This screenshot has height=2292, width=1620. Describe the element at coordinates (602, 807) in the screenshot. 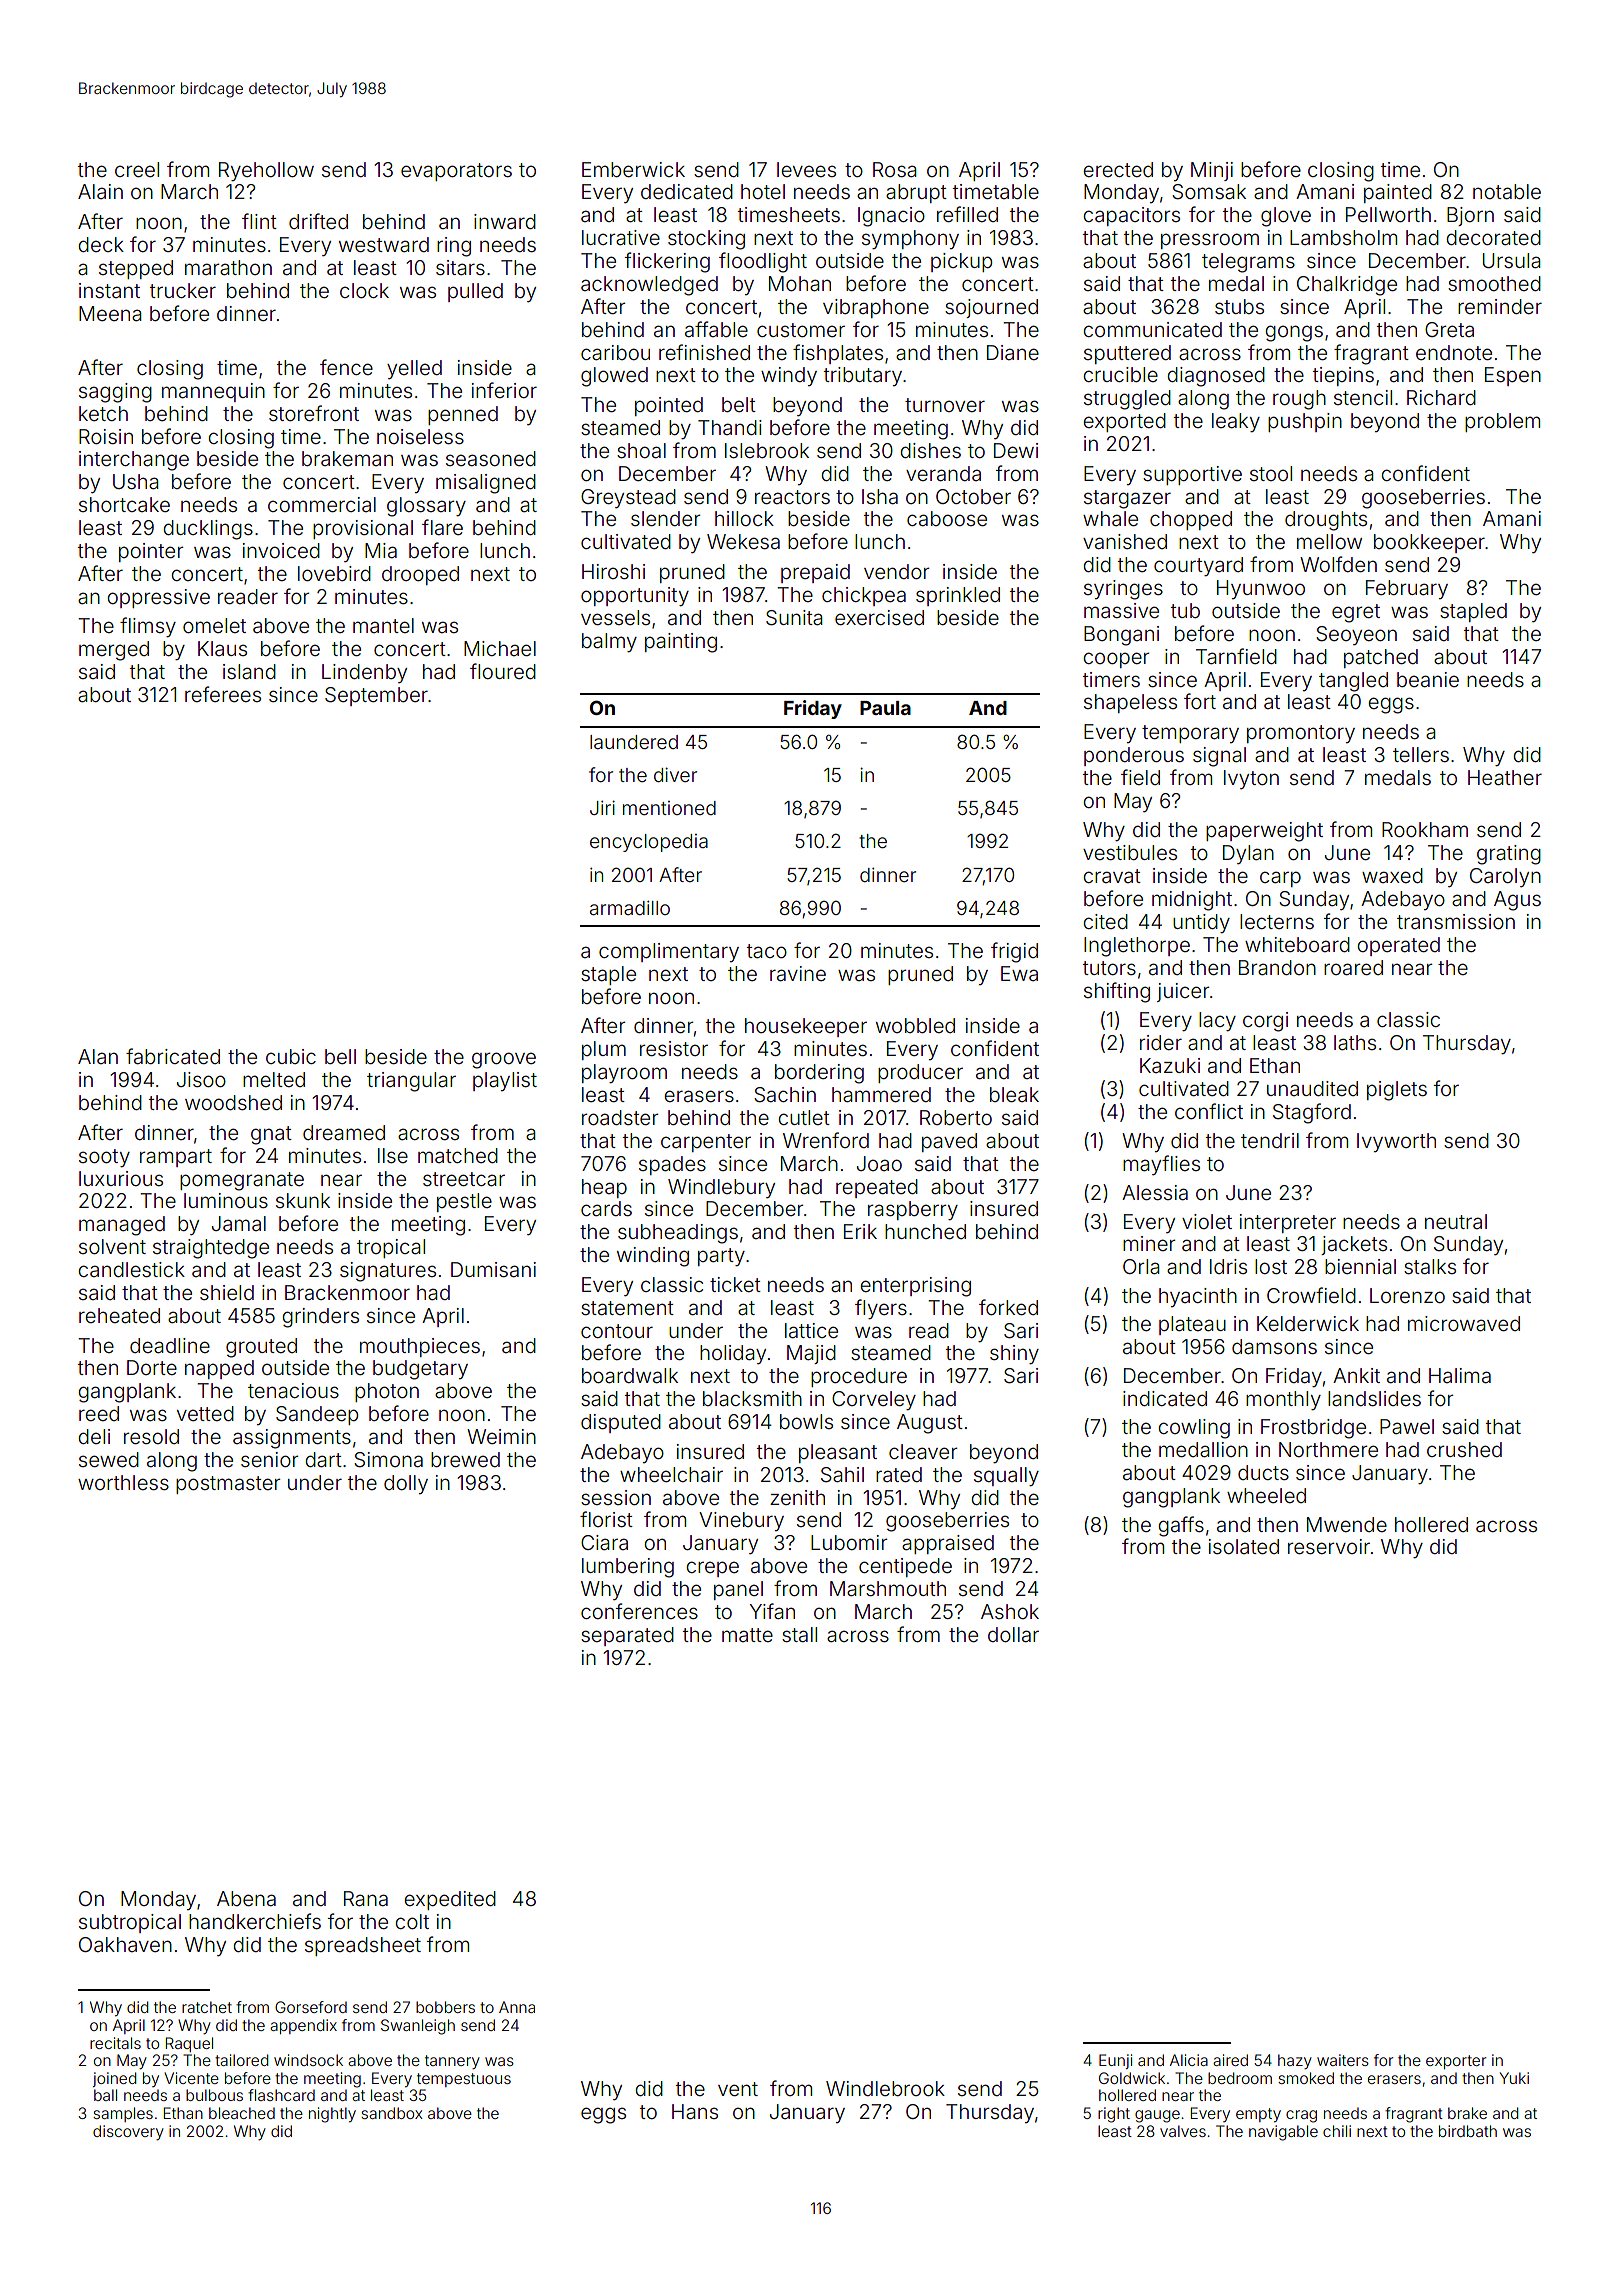

I see `Jiri` at that location.
